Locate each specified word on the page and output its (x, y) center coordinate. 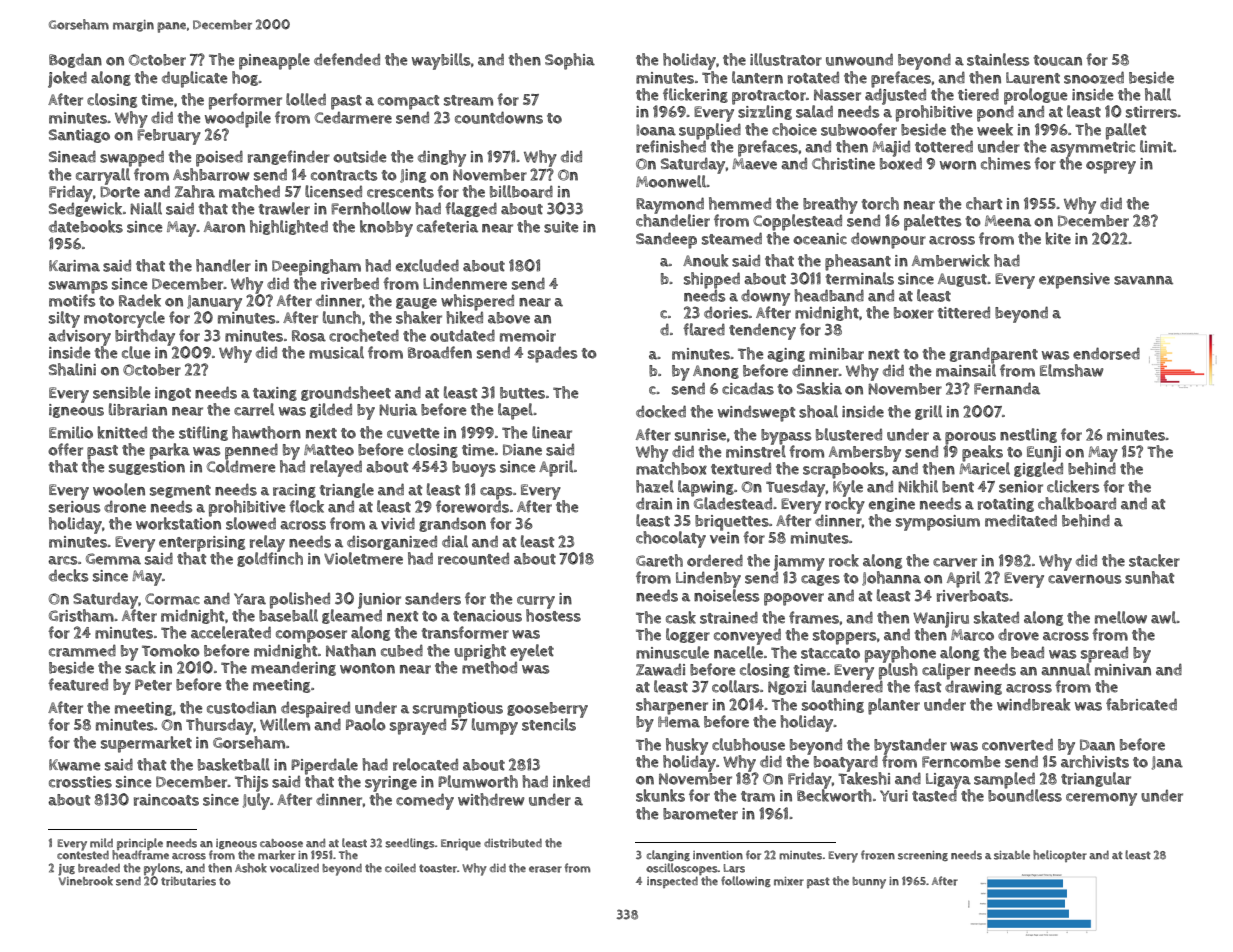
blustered (849, 434)
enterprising (202, 544)
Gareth (659, 560)
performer (245, 101)
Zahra (195, 191)
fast (927, 686)
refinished (671, 146)
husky (687, 746)
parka (170, 451)
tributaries (188, 881)
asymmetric (1092, 149)
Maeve (754, 164)
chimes (1006, 163)
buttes (522, 393)
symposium (938, 523)
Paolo (366, 724)
